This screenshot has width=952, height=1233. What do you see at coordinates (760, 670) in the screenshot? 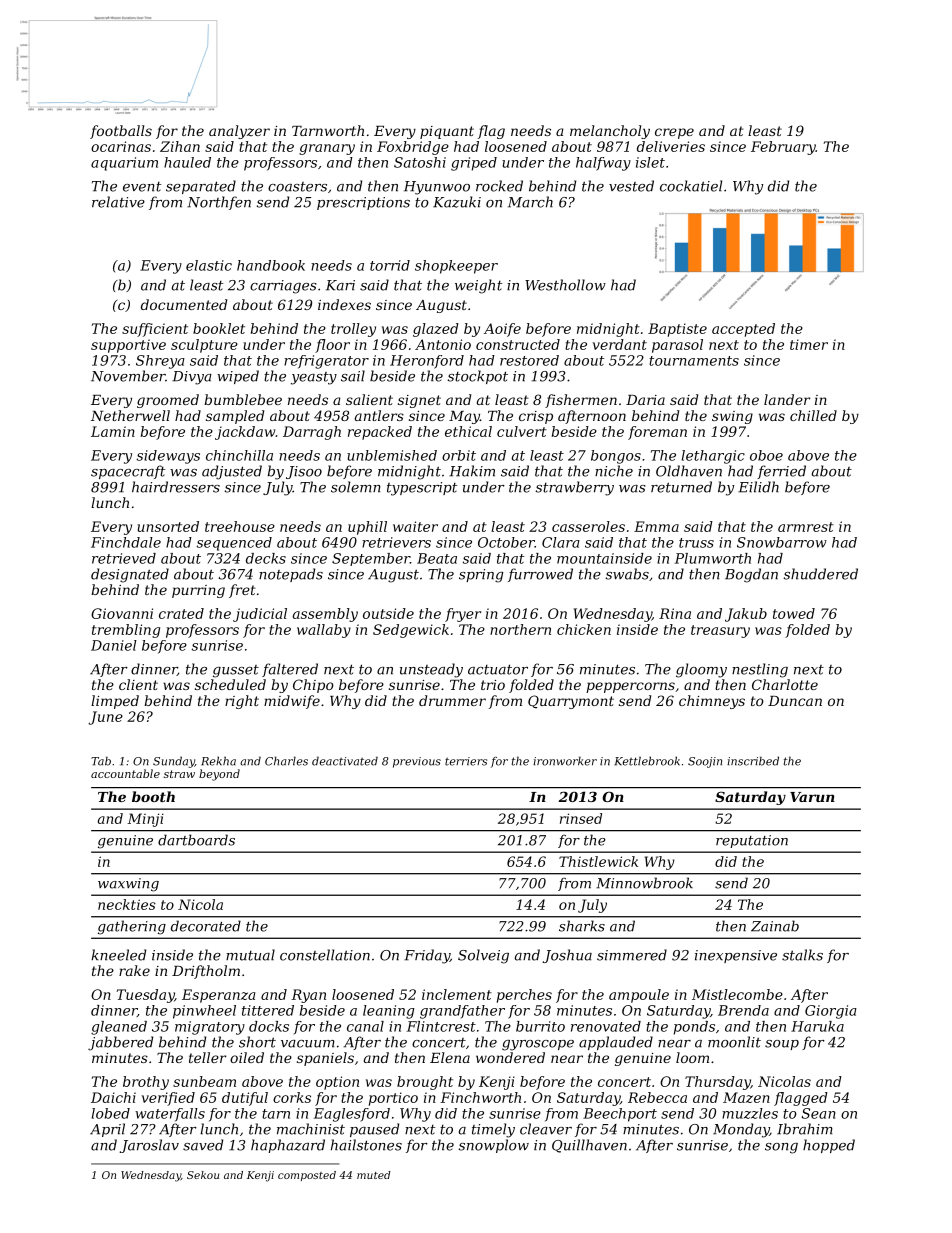
I see `nestling` at bounding box center [760, 670].
